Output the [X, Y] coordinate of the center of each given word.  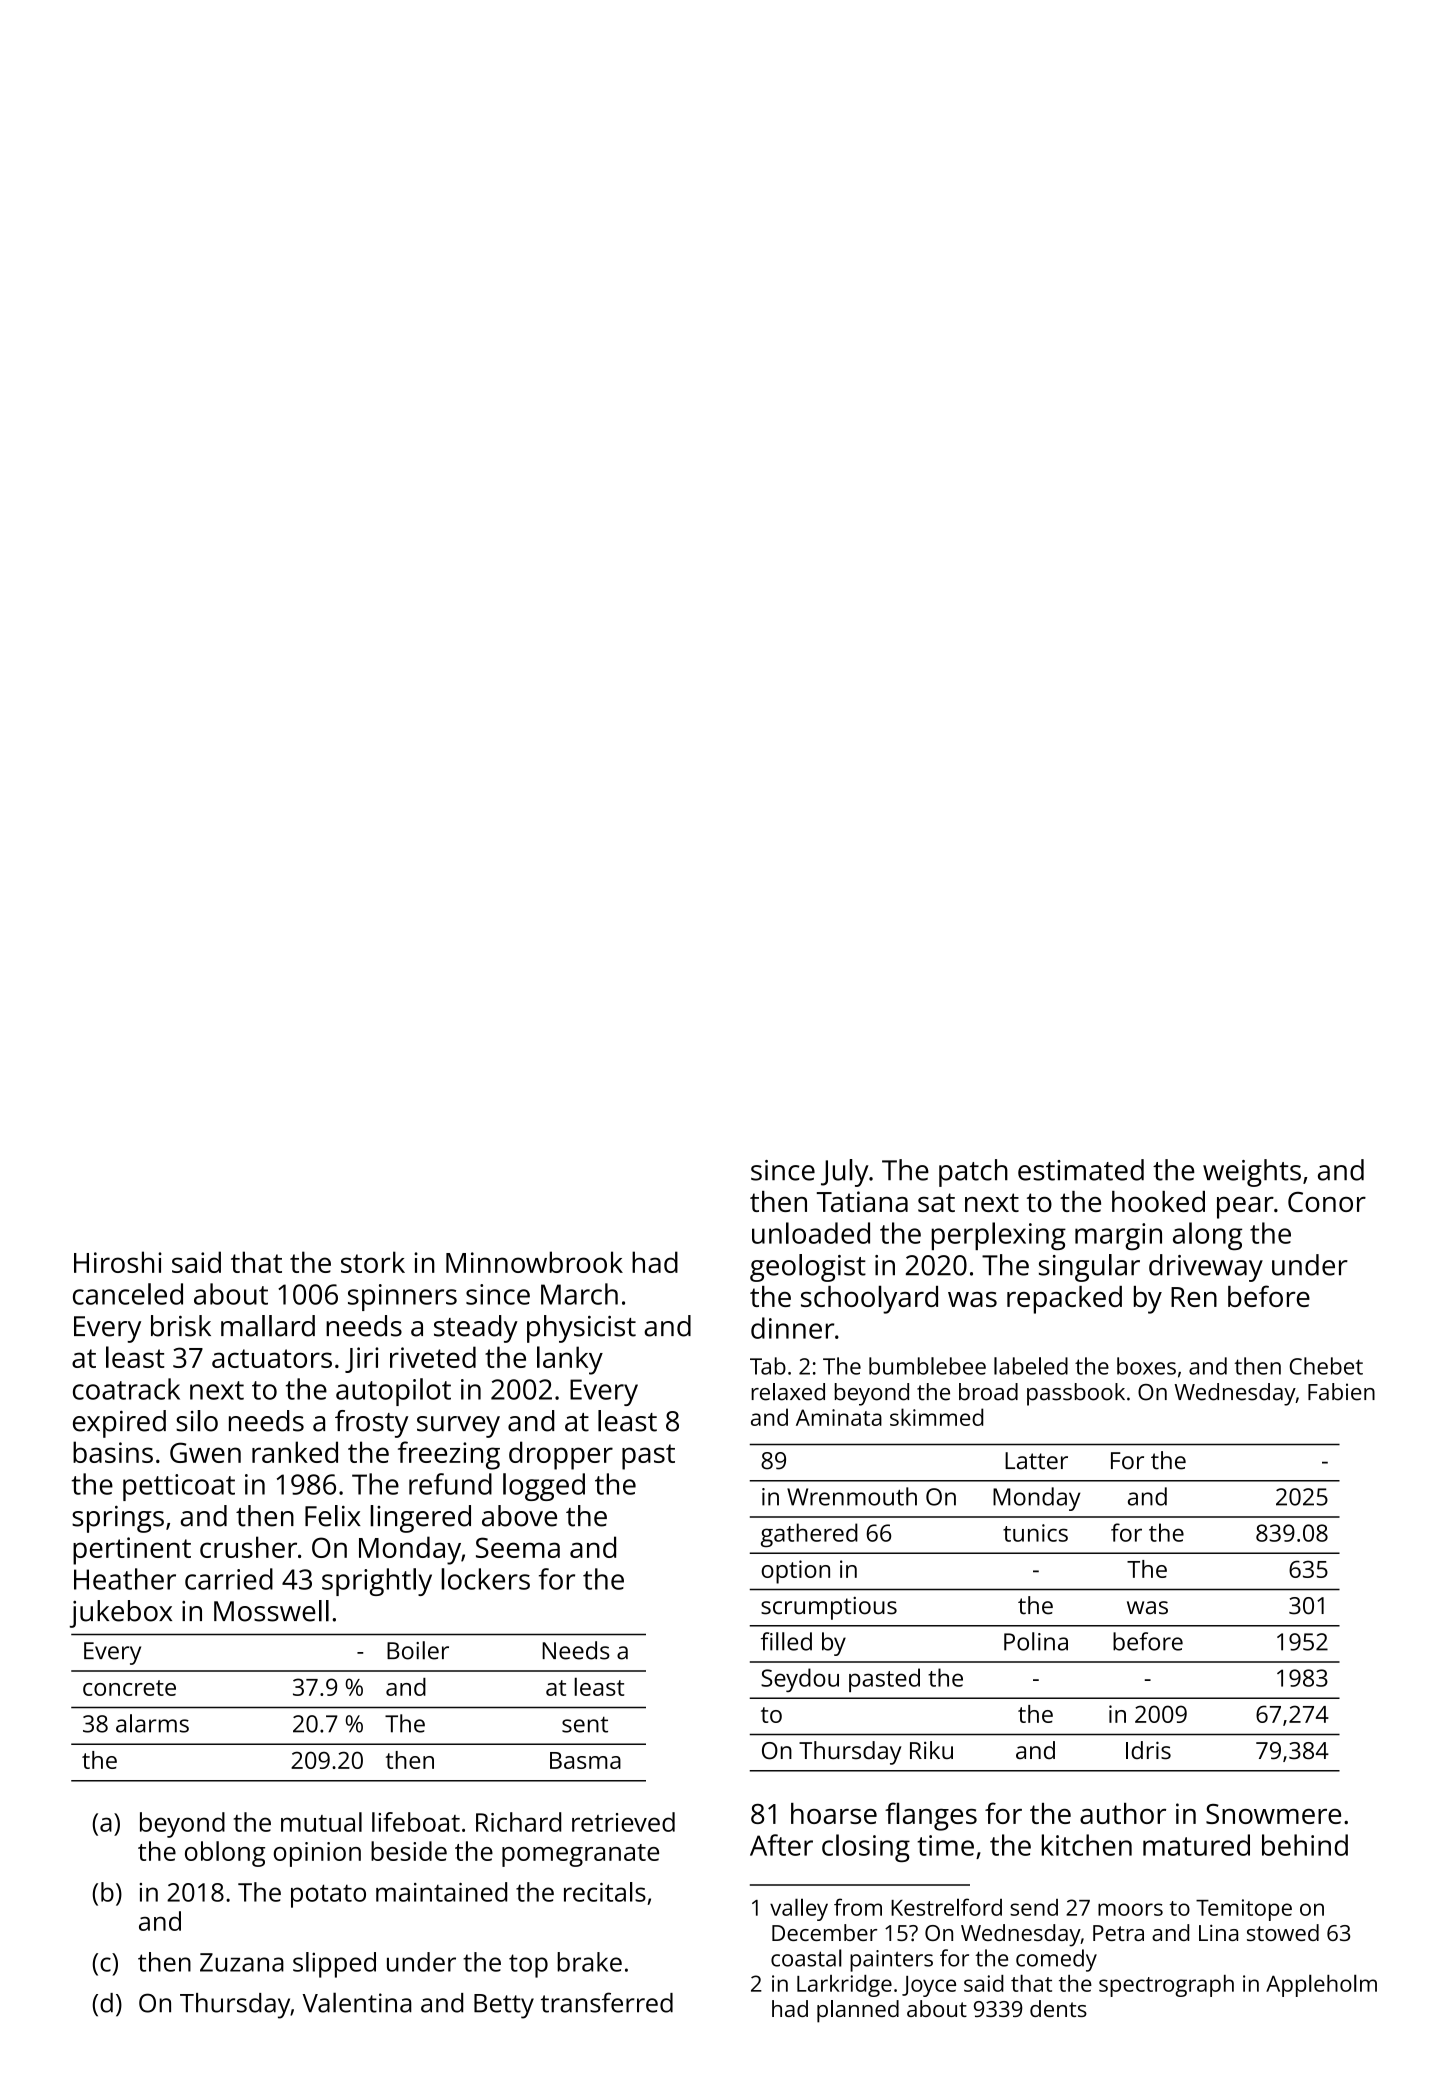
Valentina [357, 2002]
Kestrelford [946, 1907]
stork [373, 1262]
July [845, 1173]
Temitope [1244, 1910]
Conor [1327, 1202]
